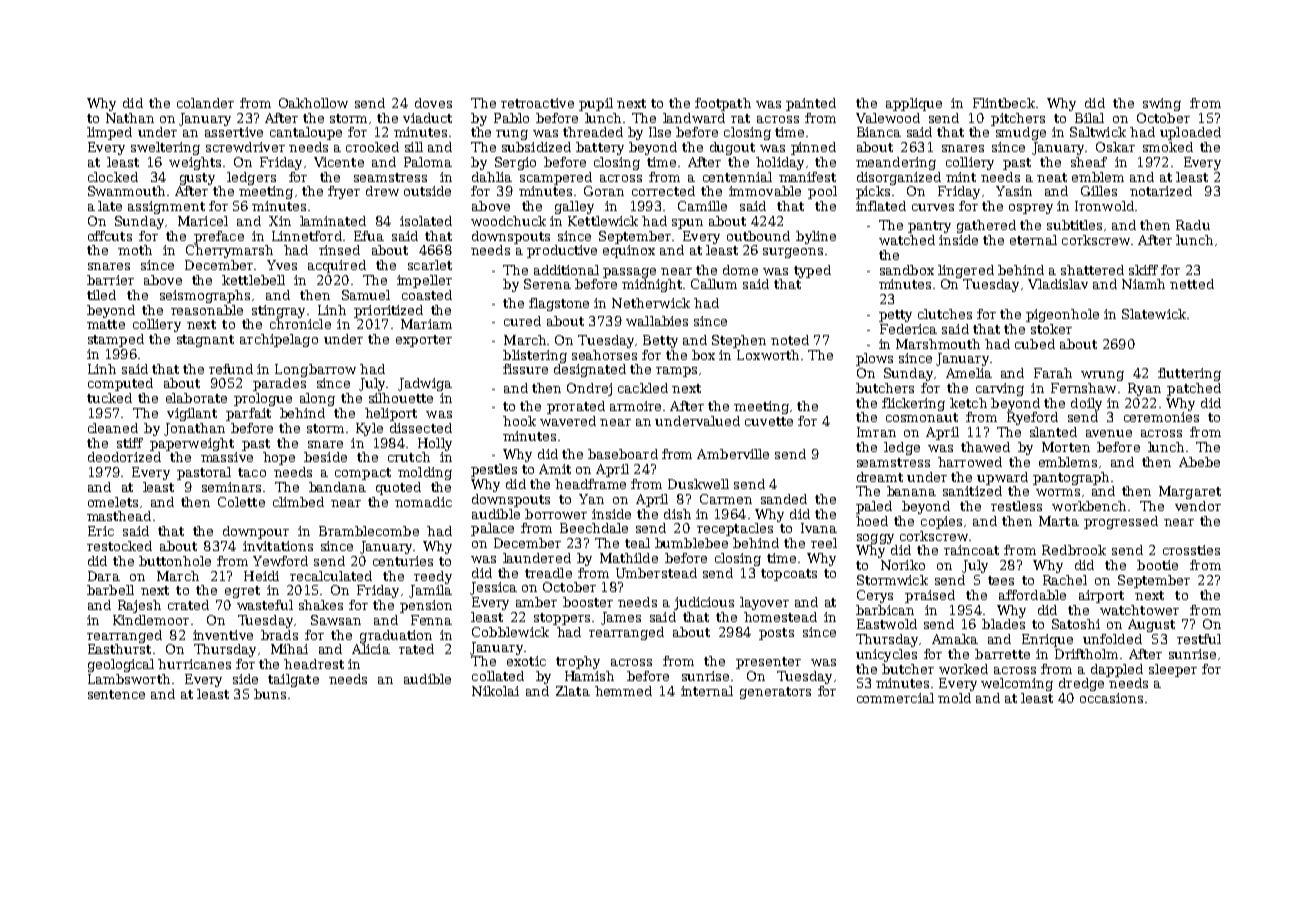 The width and height of the page is (1308, 924). I want to click on eternal, so click(1033, 240).
